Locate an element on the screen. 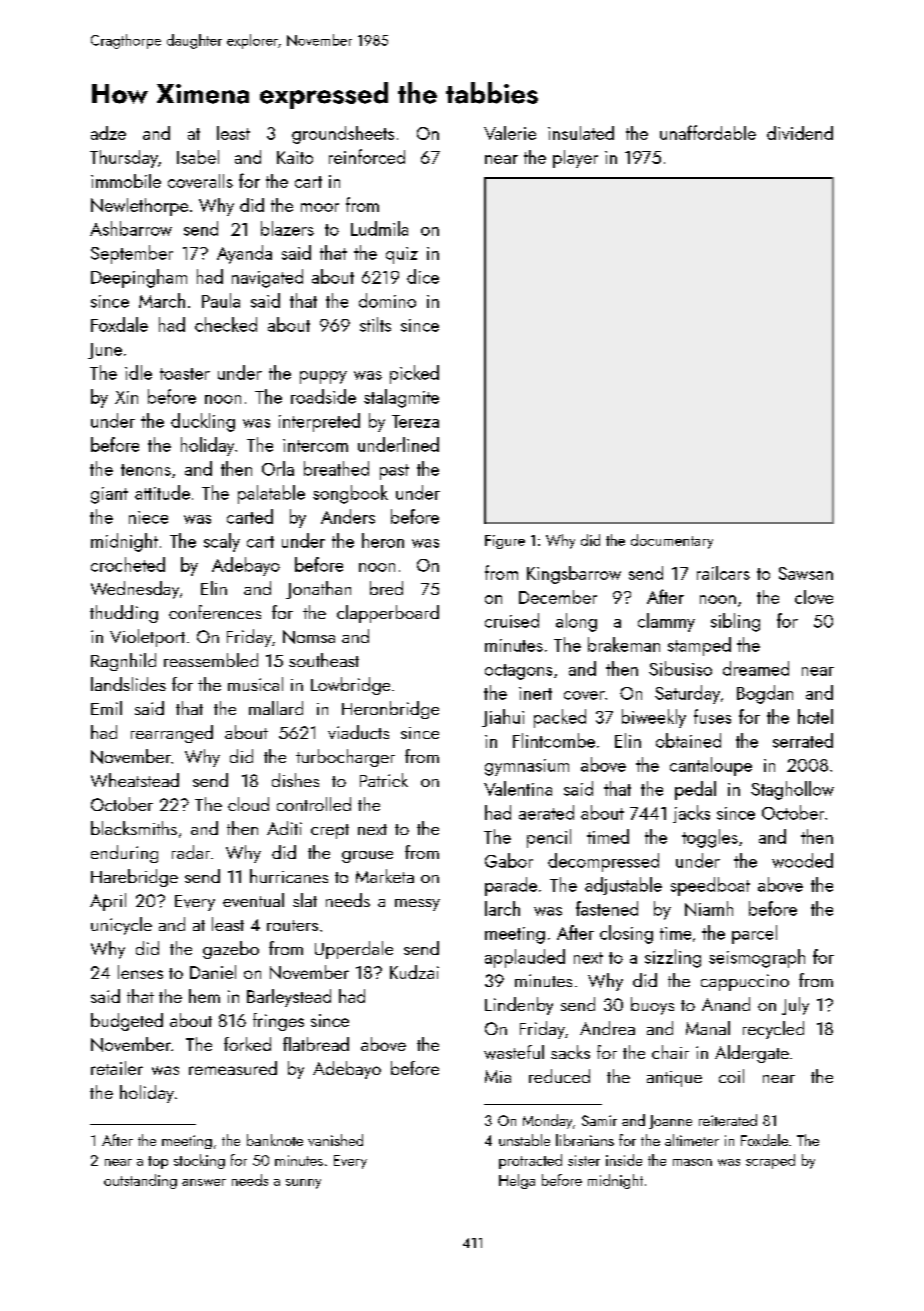 The width and height of the screenshot is (924, 1311). dreamed is located at coordinates (756, 668).
